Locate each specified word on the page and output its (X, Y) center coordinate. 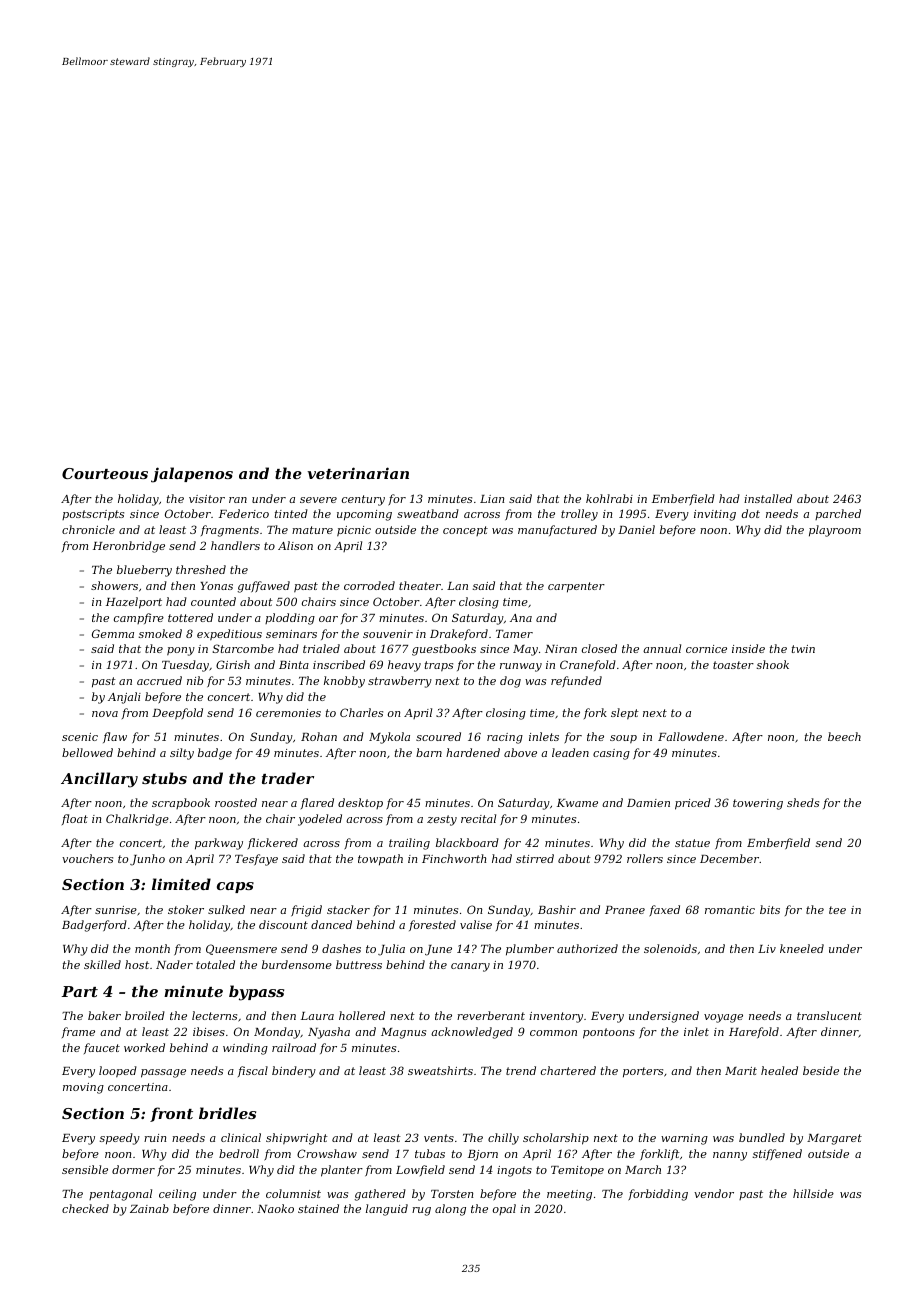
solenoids (670, 948)
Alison (295, 545)
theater (420, 585)
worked (144, 1047)
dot (751, 513)
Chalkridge (137, 820)
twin (803, 649)
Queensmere (241, 949)
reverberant (491, 1015)
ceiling (177, 1195)
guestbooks (444, 650)
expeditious (229, 635)
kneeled (802, 948)
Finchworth (454, 858)
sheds (803, 802)
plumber (530, 950)
